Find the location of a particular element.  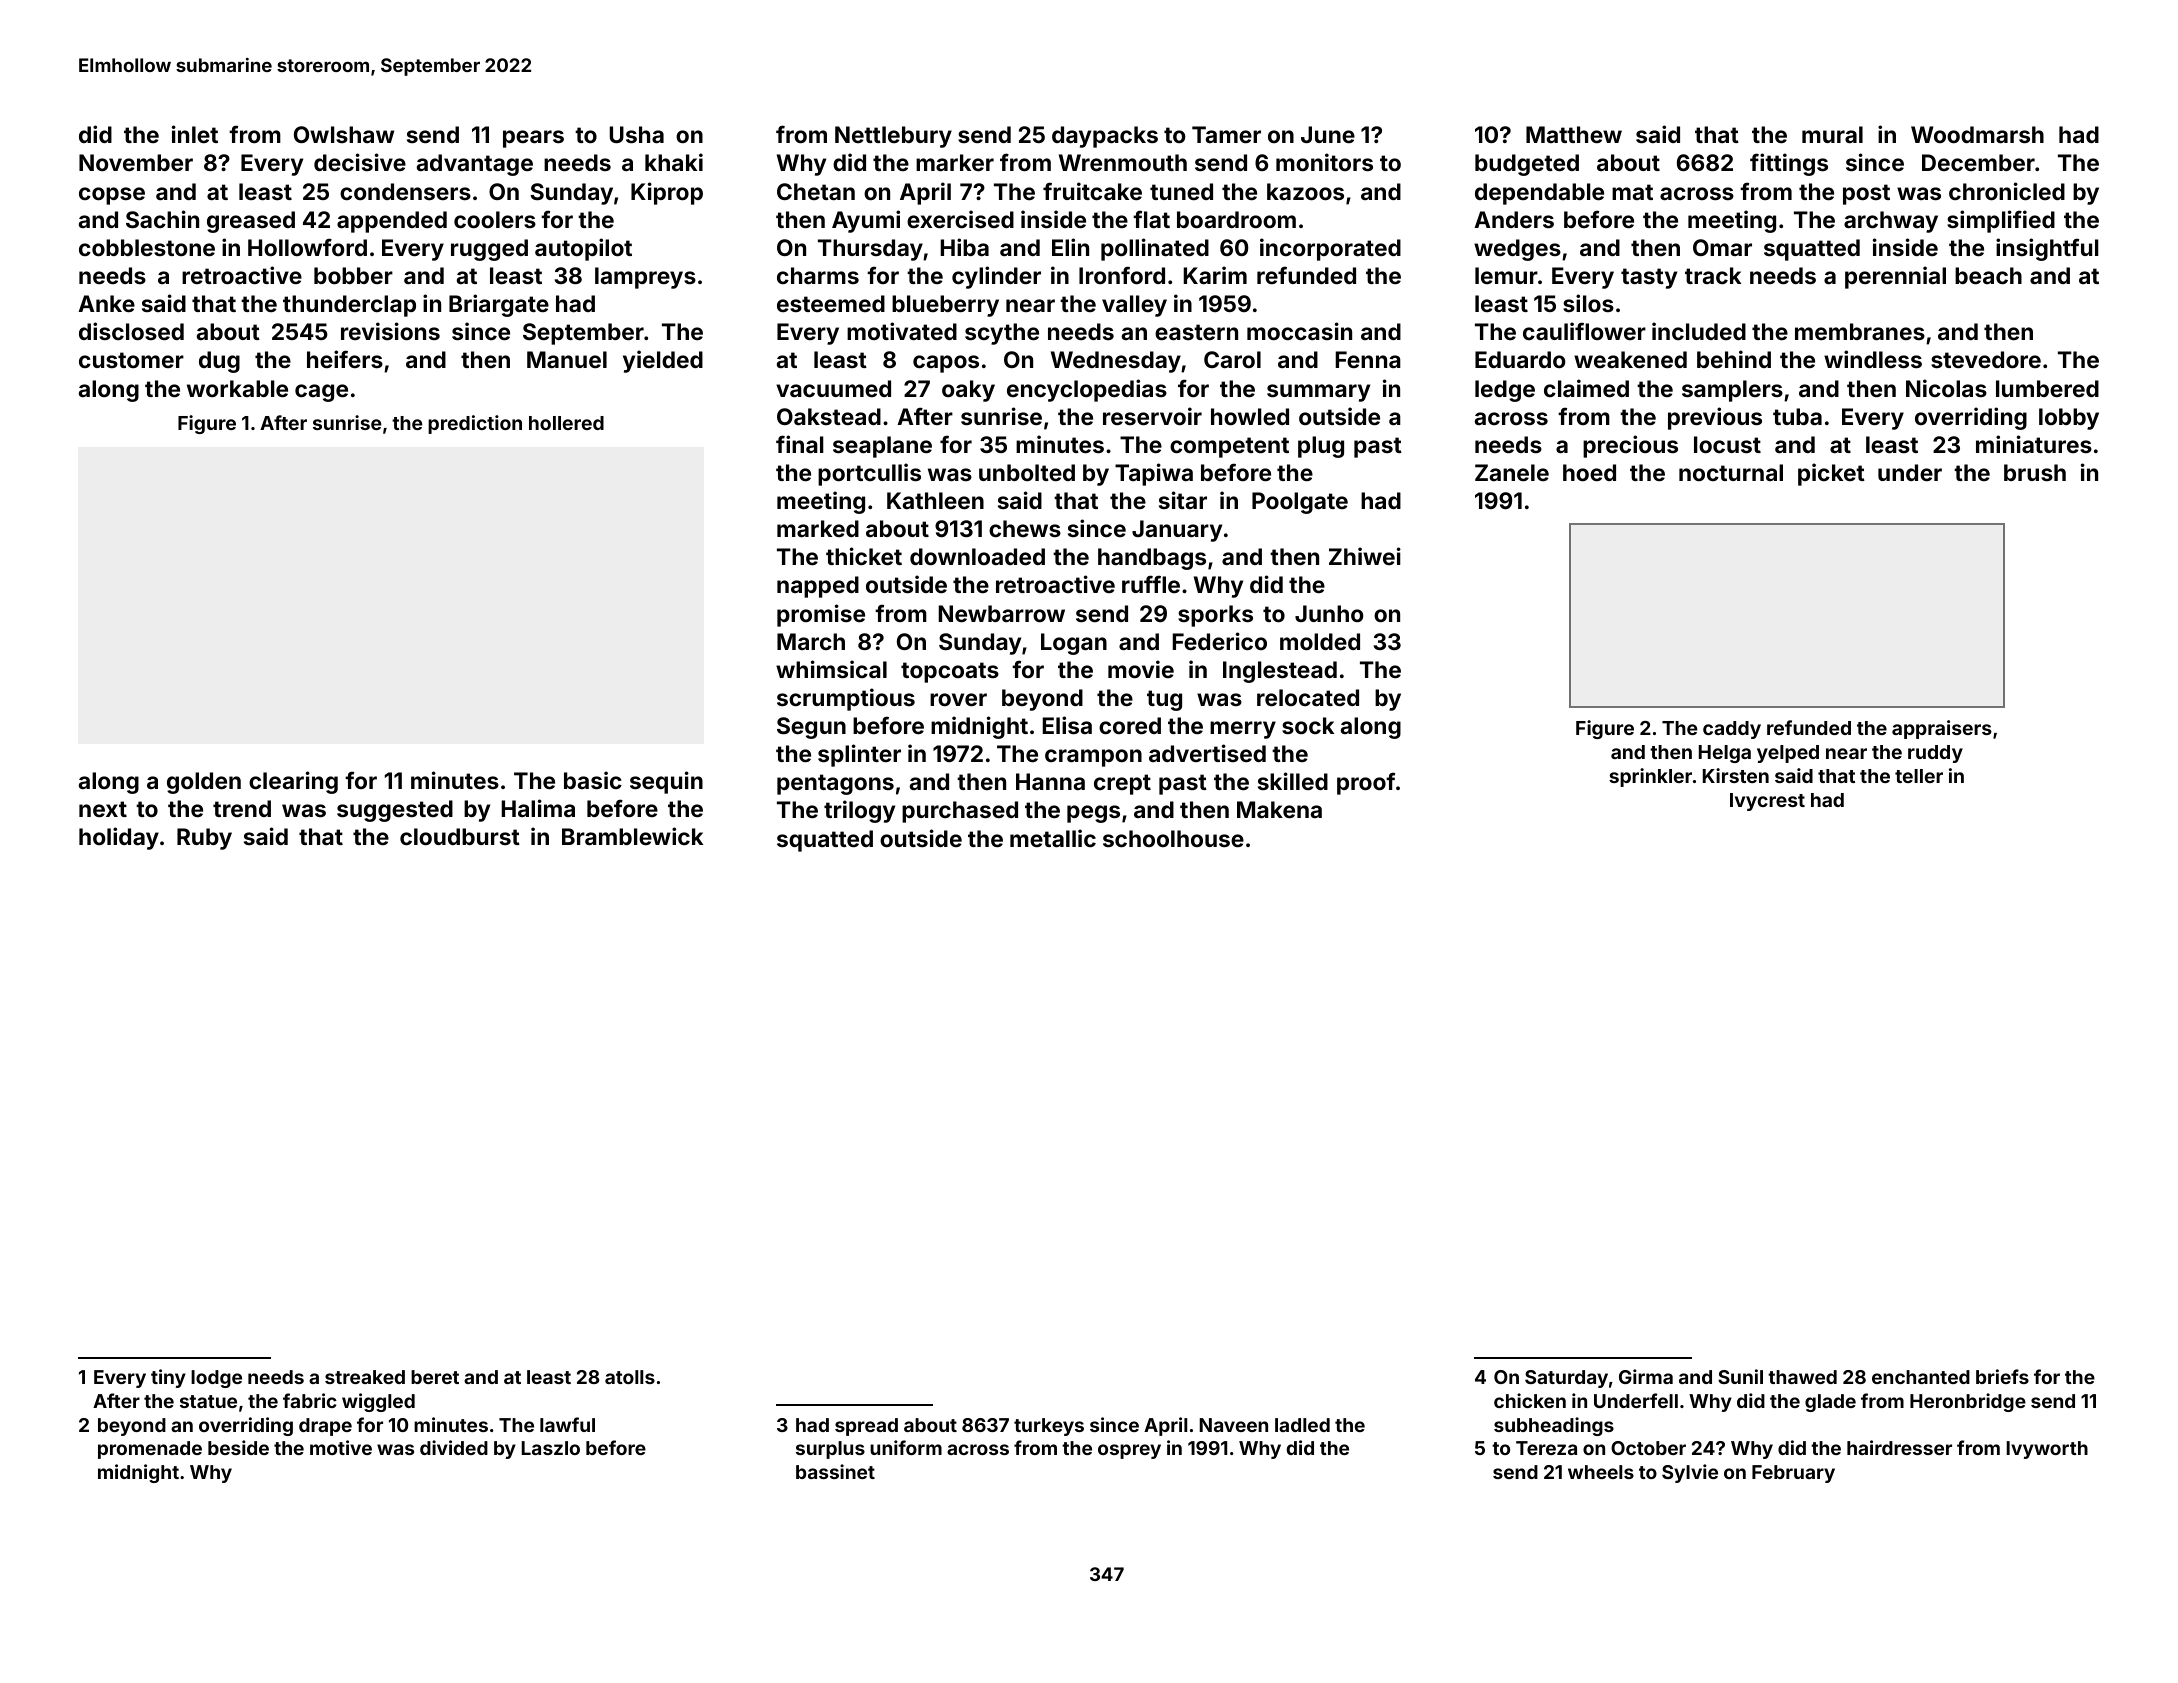

June is located at coordinates (1328, 134).
